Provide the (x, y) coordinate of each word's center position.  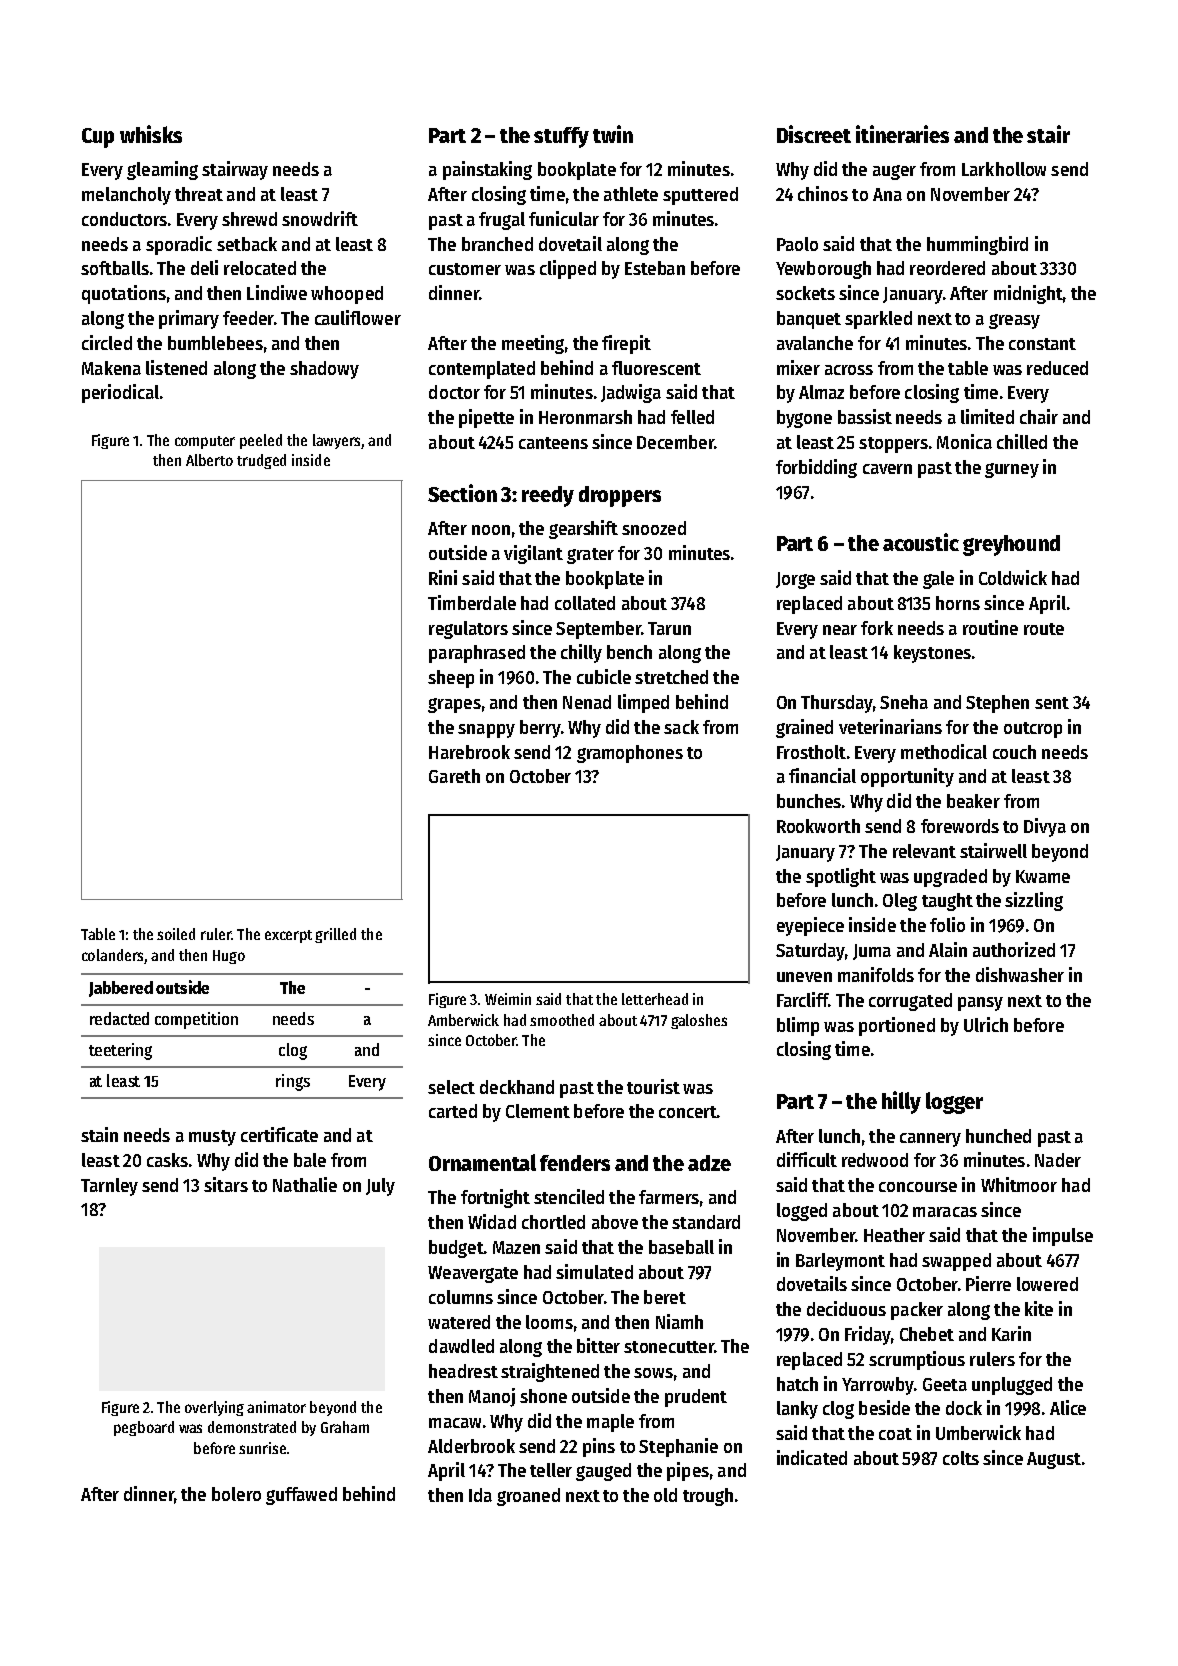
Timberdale (472, 602)
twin (613, 134)
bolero (236, 1494)
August (1054, 1460)
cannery (930, 1140)
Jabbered (121, 989)
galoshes (699, 1021)
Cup (98, 138)
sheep (451, 679)
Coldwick (1013, 577)
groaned (528, 1497)
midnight (1028, 294)
